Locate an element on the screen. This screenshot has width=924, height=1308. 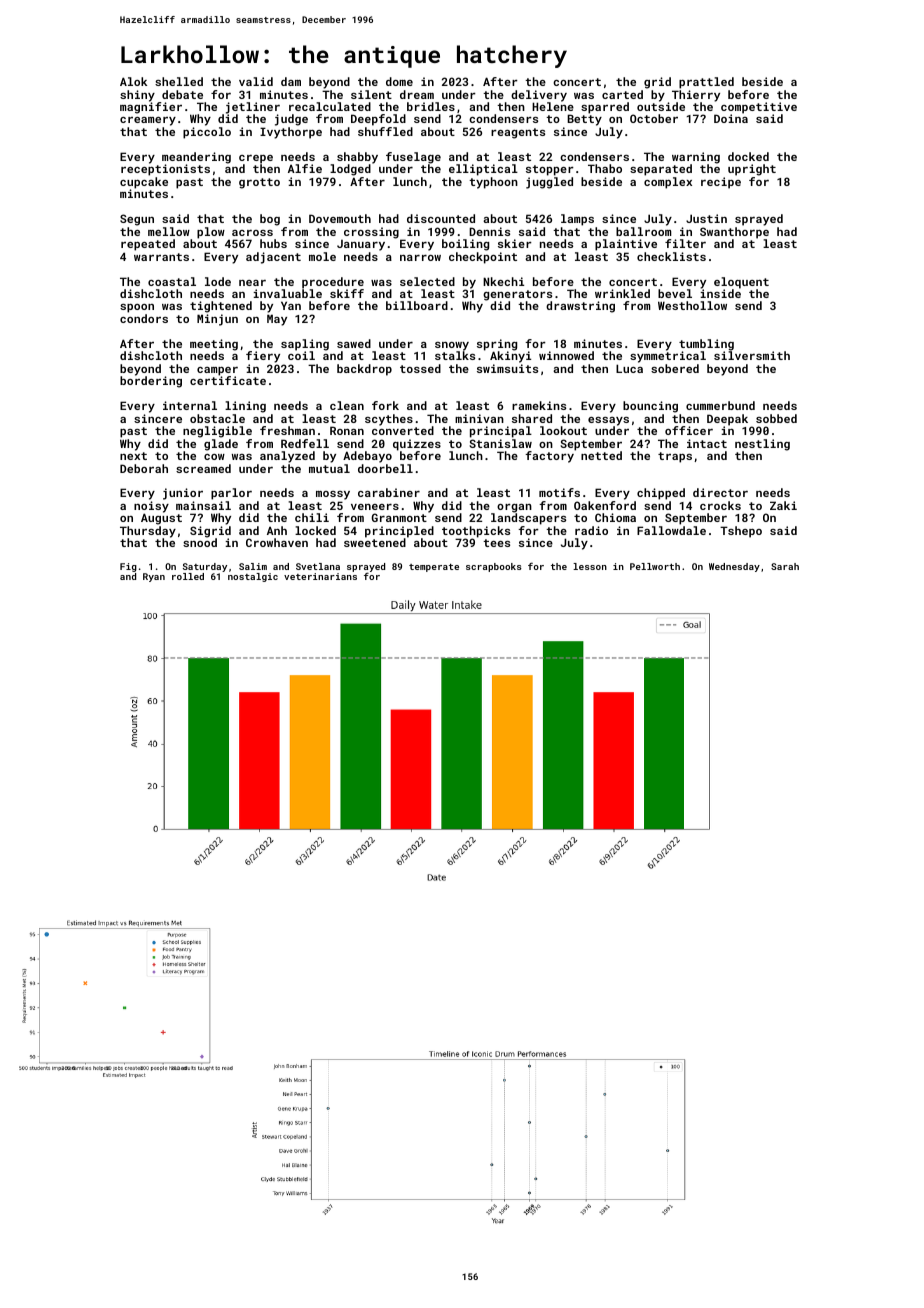
billboard is located at coordinates (417, 305).
